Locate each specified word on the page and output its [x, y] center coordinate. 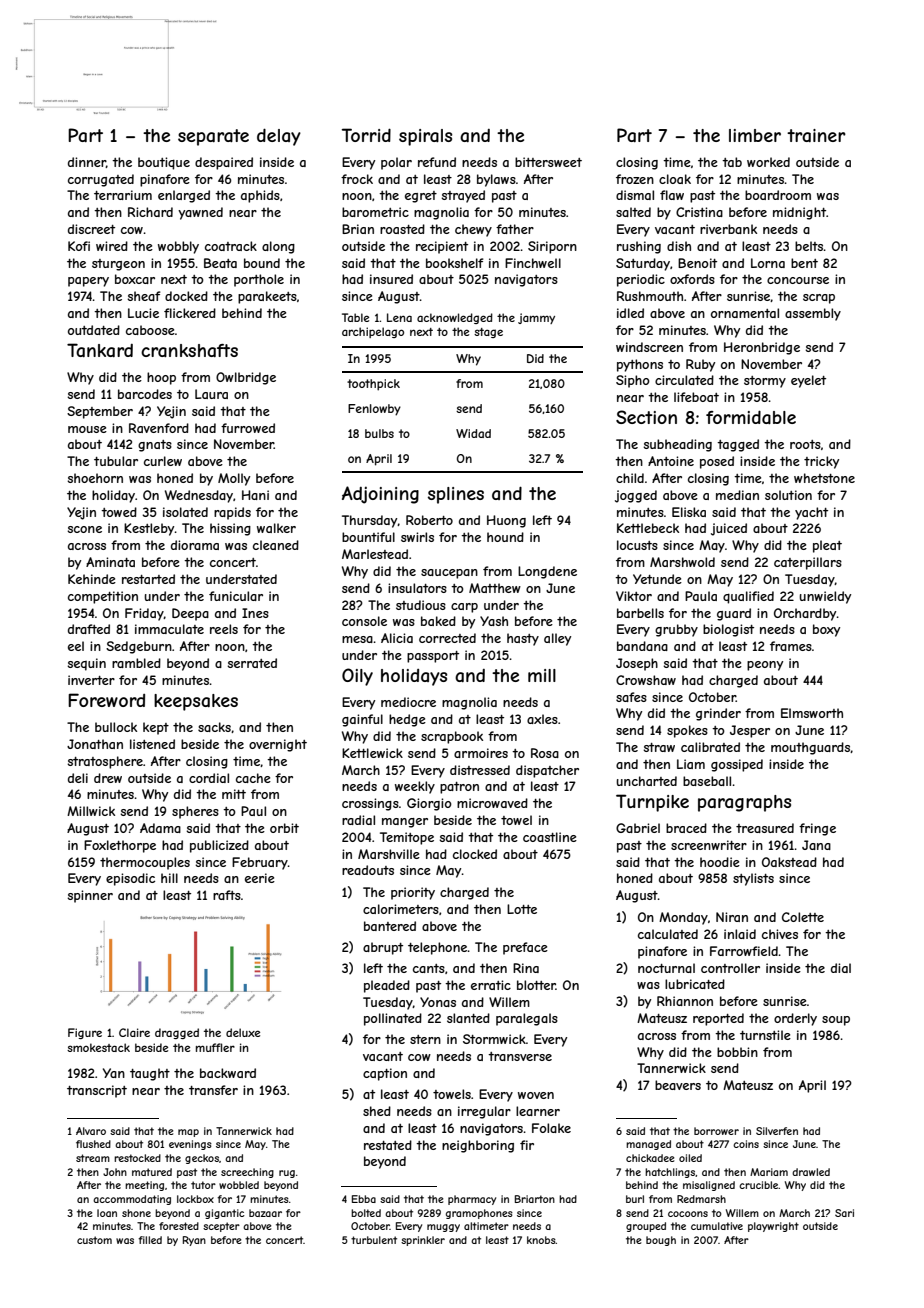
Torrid [366, 135]
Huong [506, 521]
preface [525, 948]
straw [659, 747]
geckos [202, 1159]
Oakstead [789, 862]
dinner [87, 162]
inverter [91, 680]
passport [433, 657]
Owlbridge [246, 378]
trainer [816, 135]
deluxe [243, 1032]
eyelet [808, 381]
